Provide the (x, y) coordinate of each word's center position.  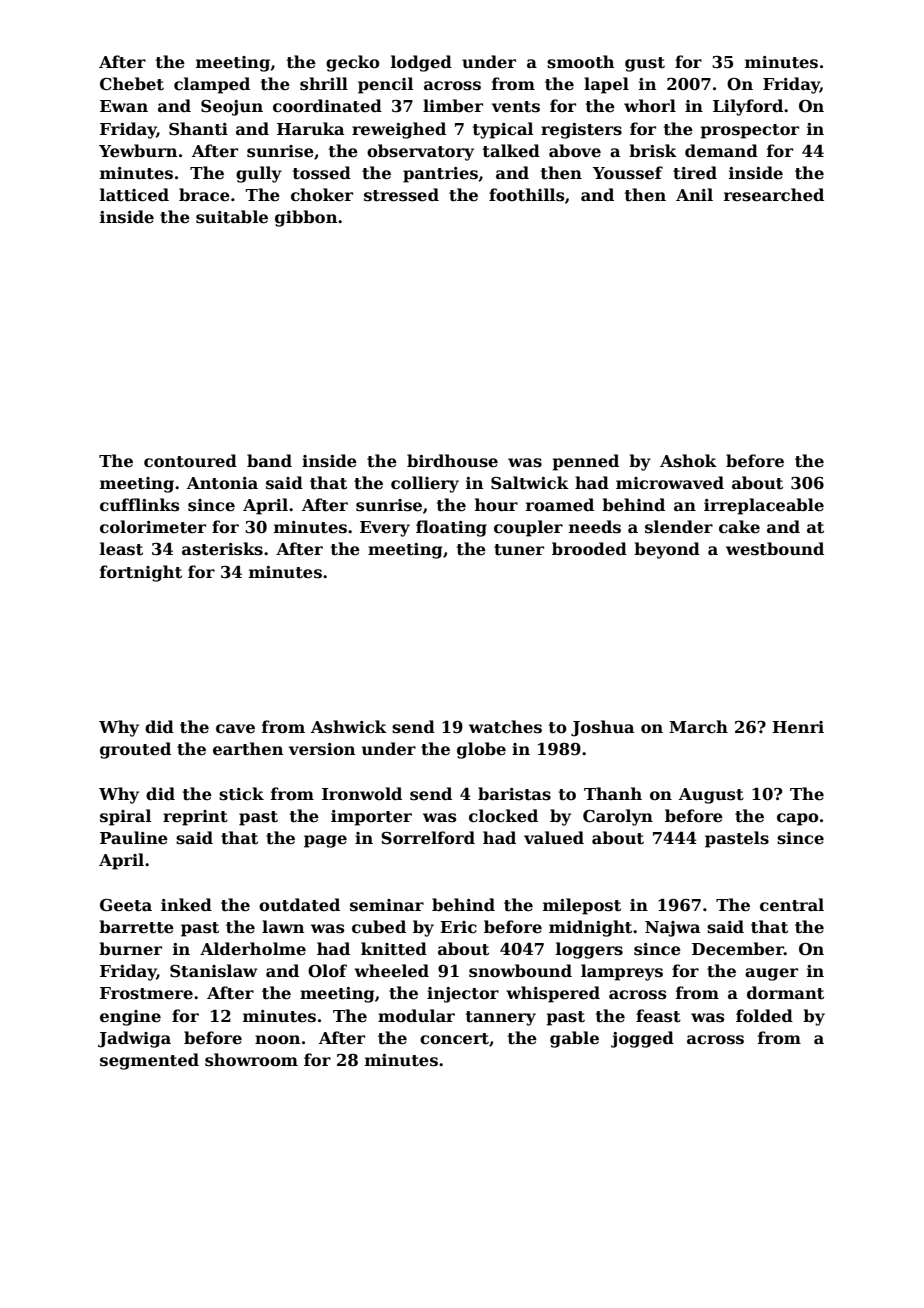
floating (451, 528)
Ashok (688, 461)
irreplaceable (764, 506)
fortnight (141, 573)
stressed (401, 195)
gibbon (306, 218)
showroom (251, 1060)
